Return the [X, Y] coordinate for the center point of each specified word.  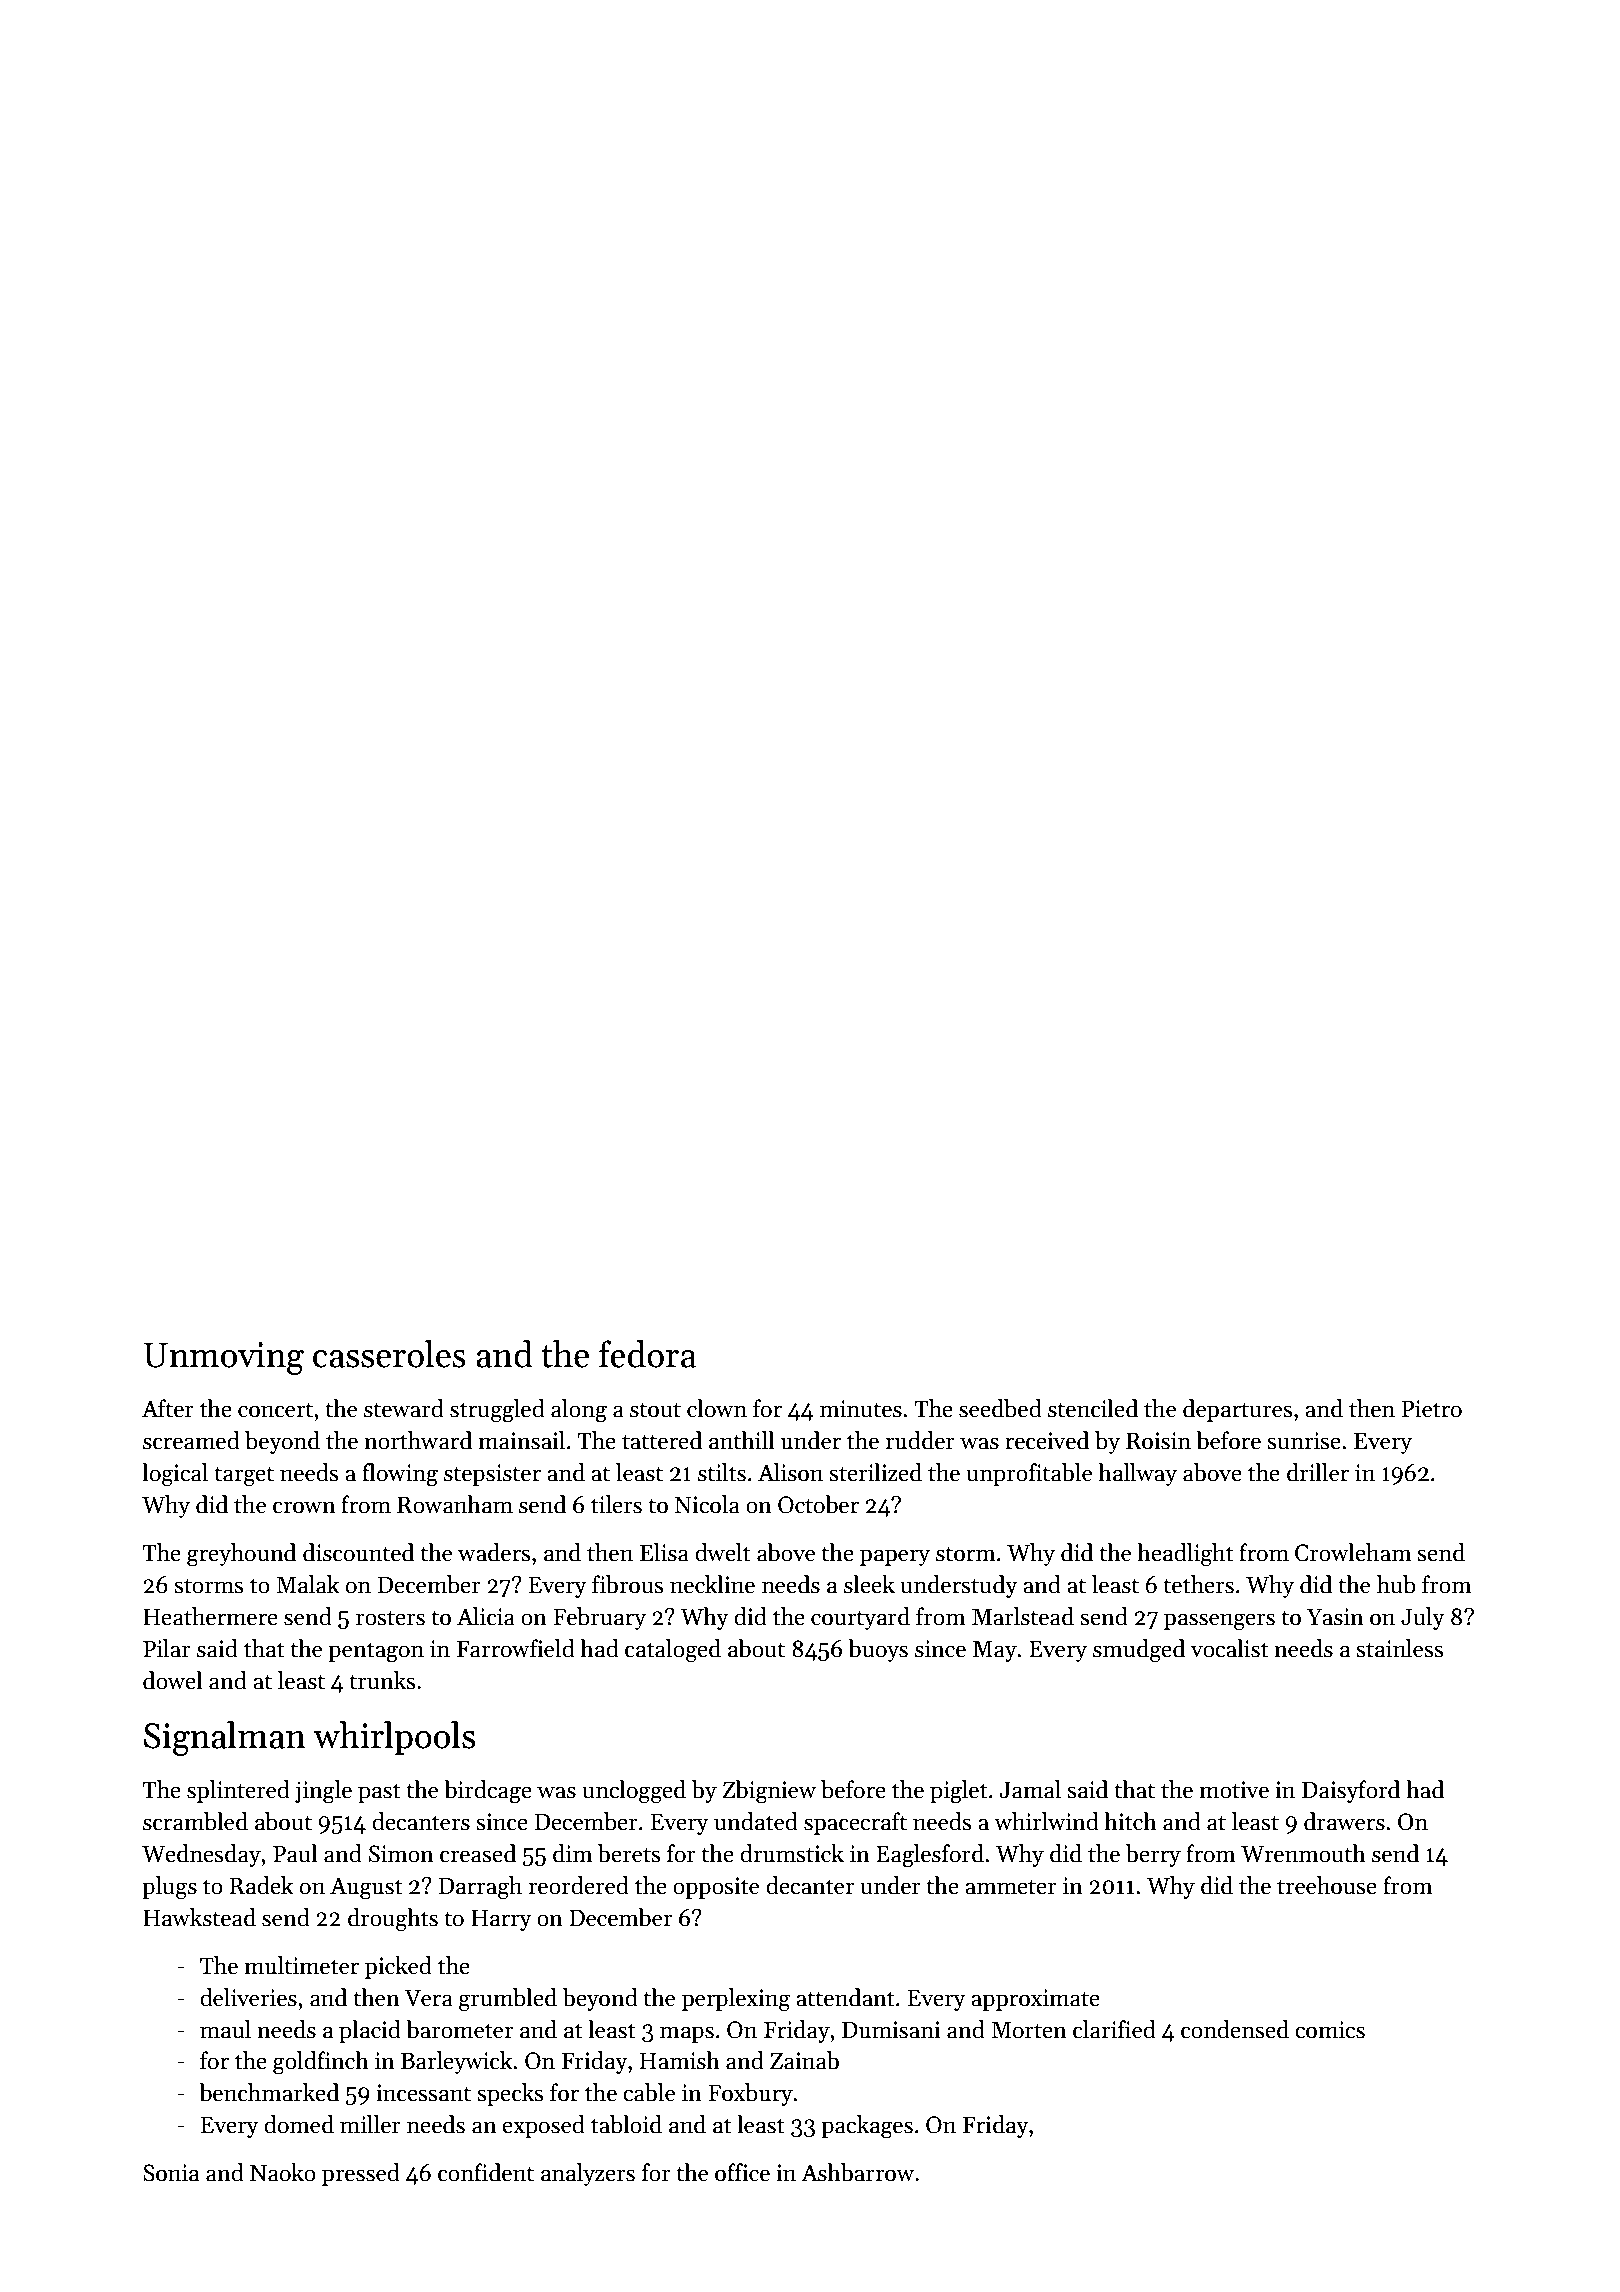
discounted [358, 1552]
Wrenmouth [1303, 1853]
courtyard [860, 1618]
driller [1318, 1472]
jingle [323, 1792]
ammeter [1011, 1887]
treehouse [1327, 1885]
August [366, 1888]
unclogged [634, 1792]
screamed [191, 1440]
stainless [1399, 1648]
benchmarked [269, 2092]
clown [717, 1408]
